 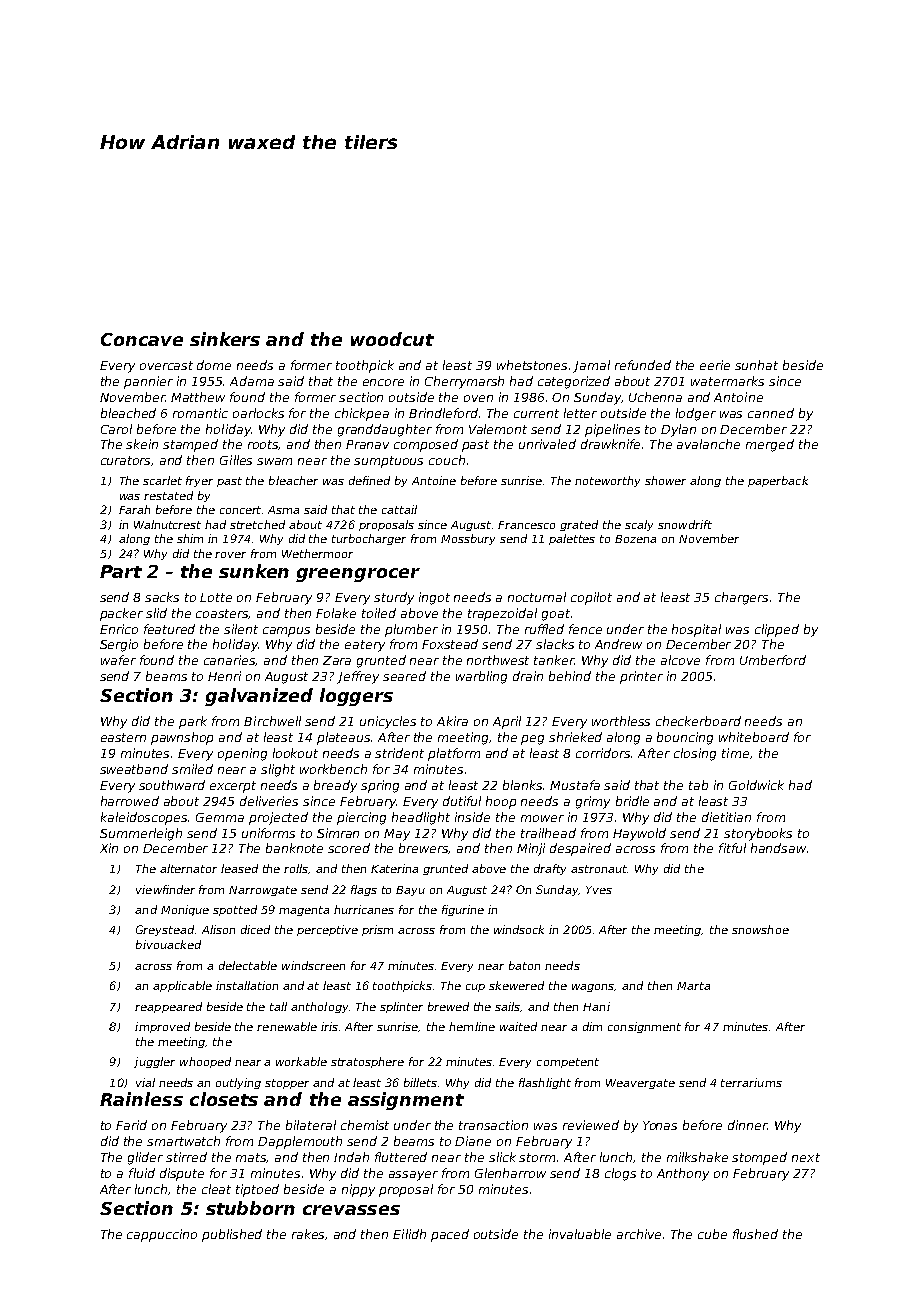 What do you see at coordinates (760, 929) in the screenshot?
I see `snowshoe` at bounding box center [760, 929].
